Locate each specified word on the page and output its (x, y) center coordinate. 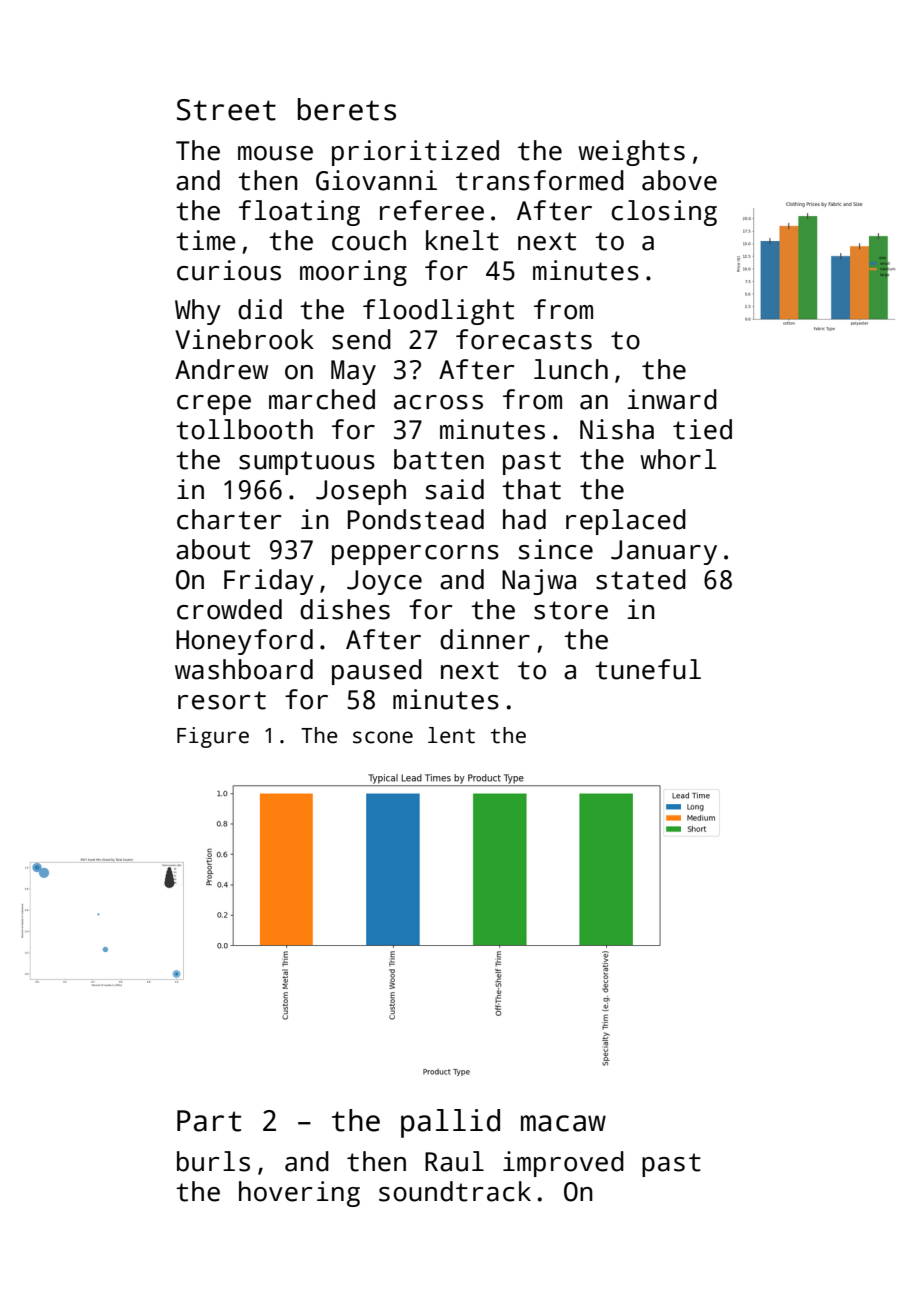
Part (209, 1121)
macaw (563, 1123)
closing (664, 213)
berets (347, 109)
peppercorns (415, 555)
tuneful (648, 669)
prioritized (415, 153)
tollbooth (244, 429)
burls (213, 1161)
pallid (450, 1123)
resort (222, 700)
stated (641, 579)
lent (451, 735)
